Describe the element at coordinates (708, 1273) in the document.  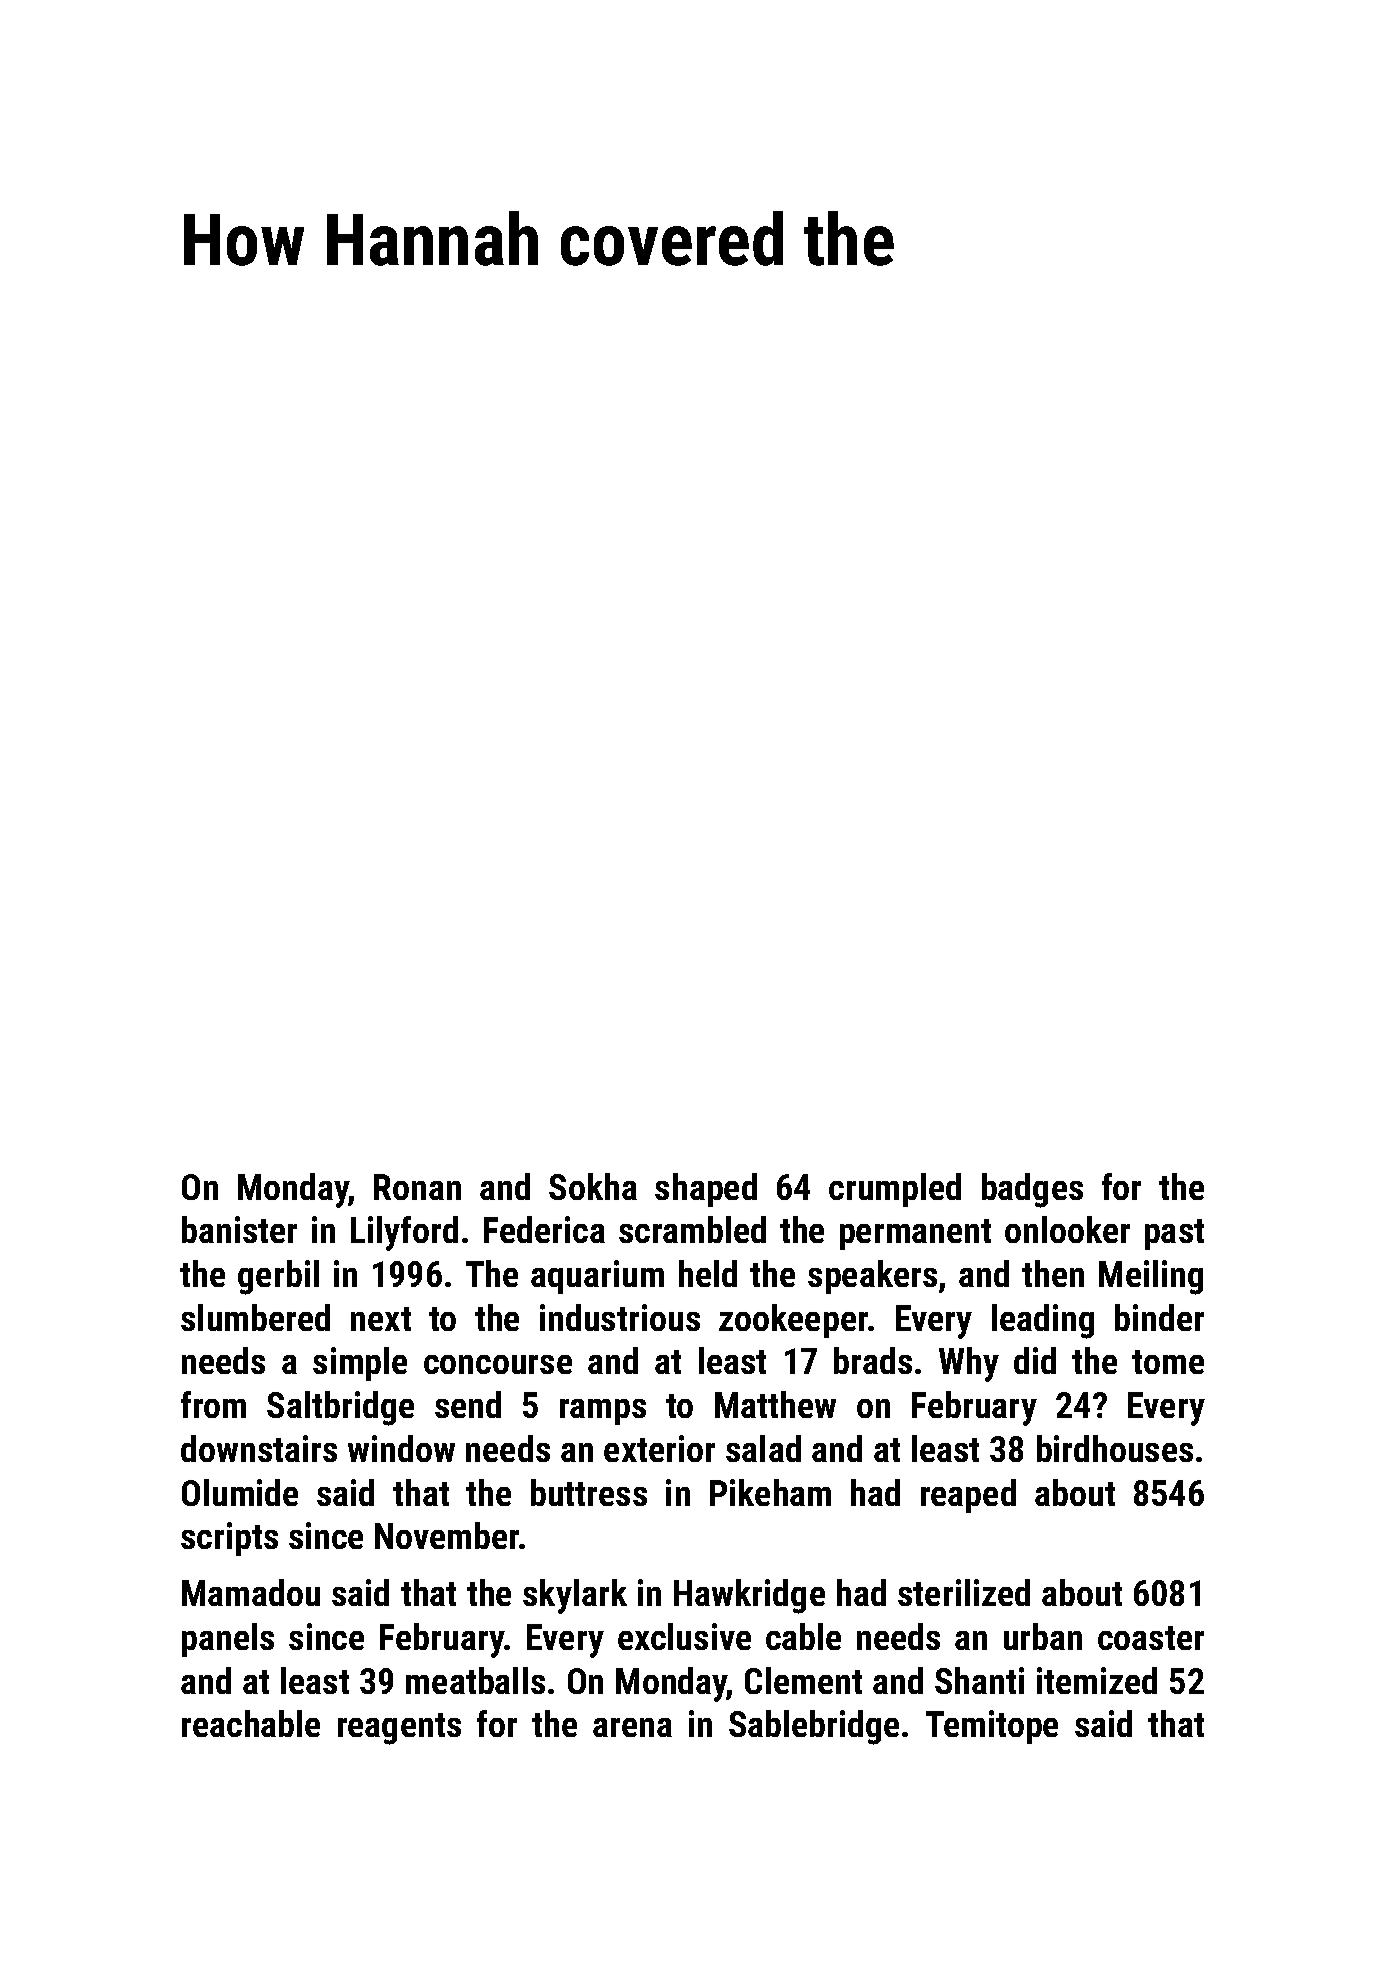
I see `held` at that location.
